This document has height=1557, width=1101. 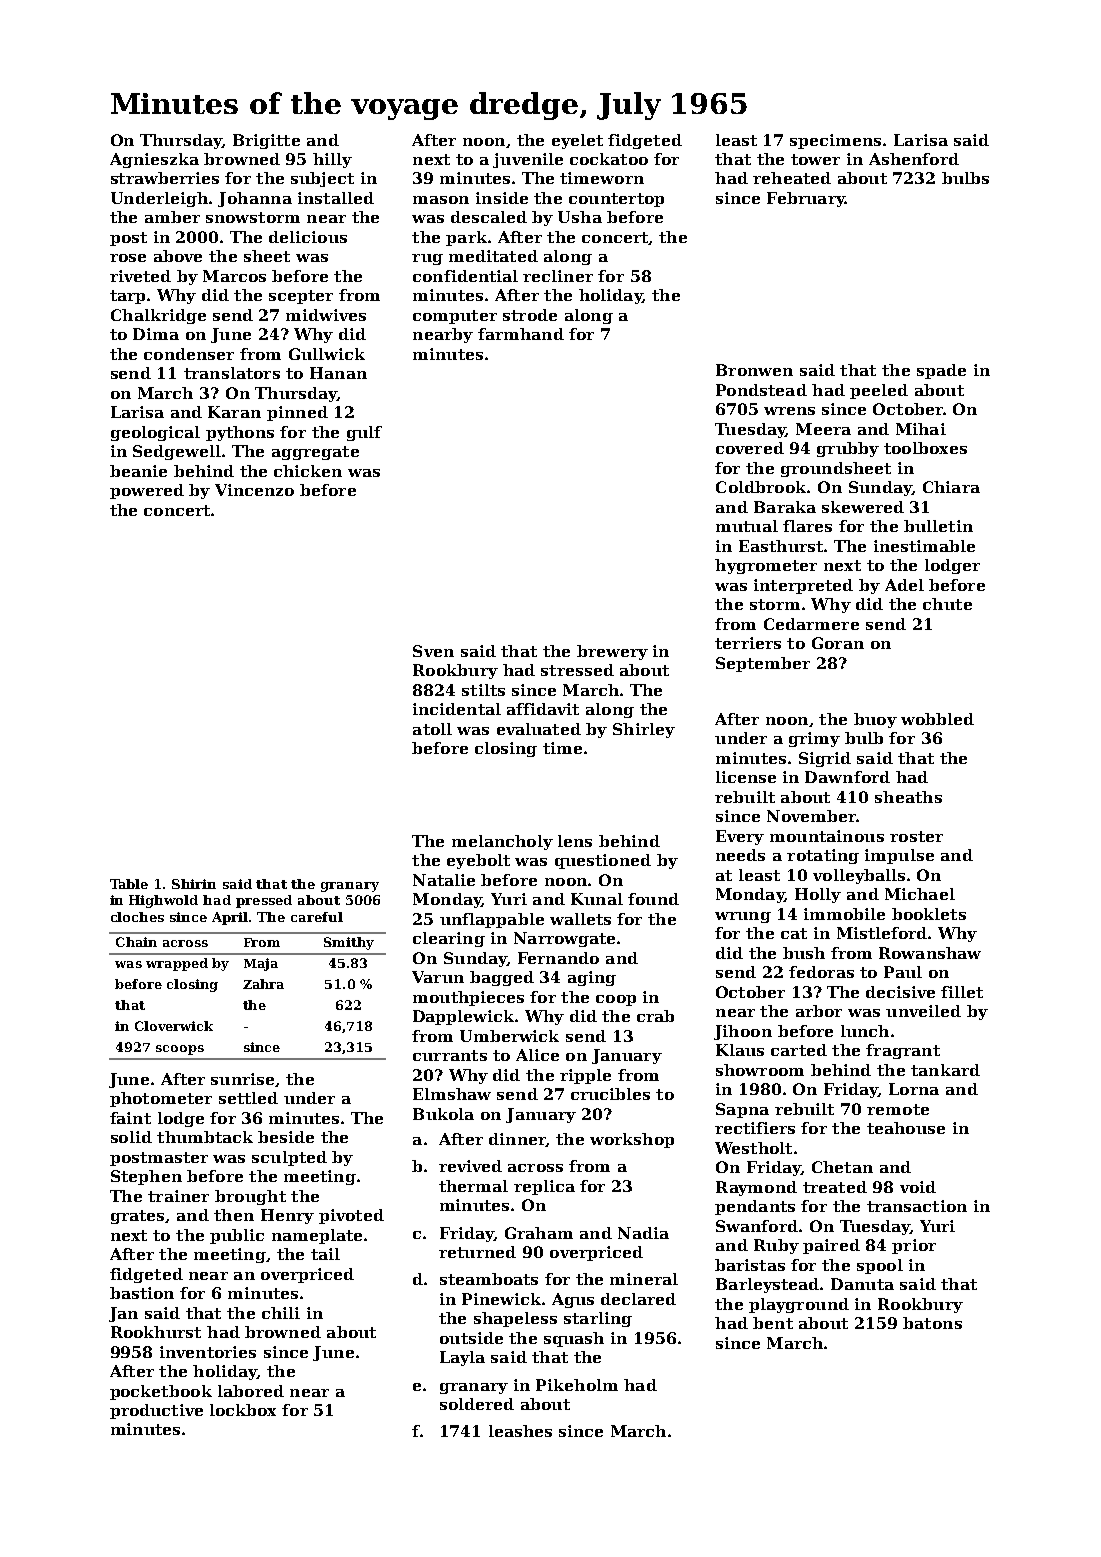 I want to click on bastion, so click(x=142, y=1293).
